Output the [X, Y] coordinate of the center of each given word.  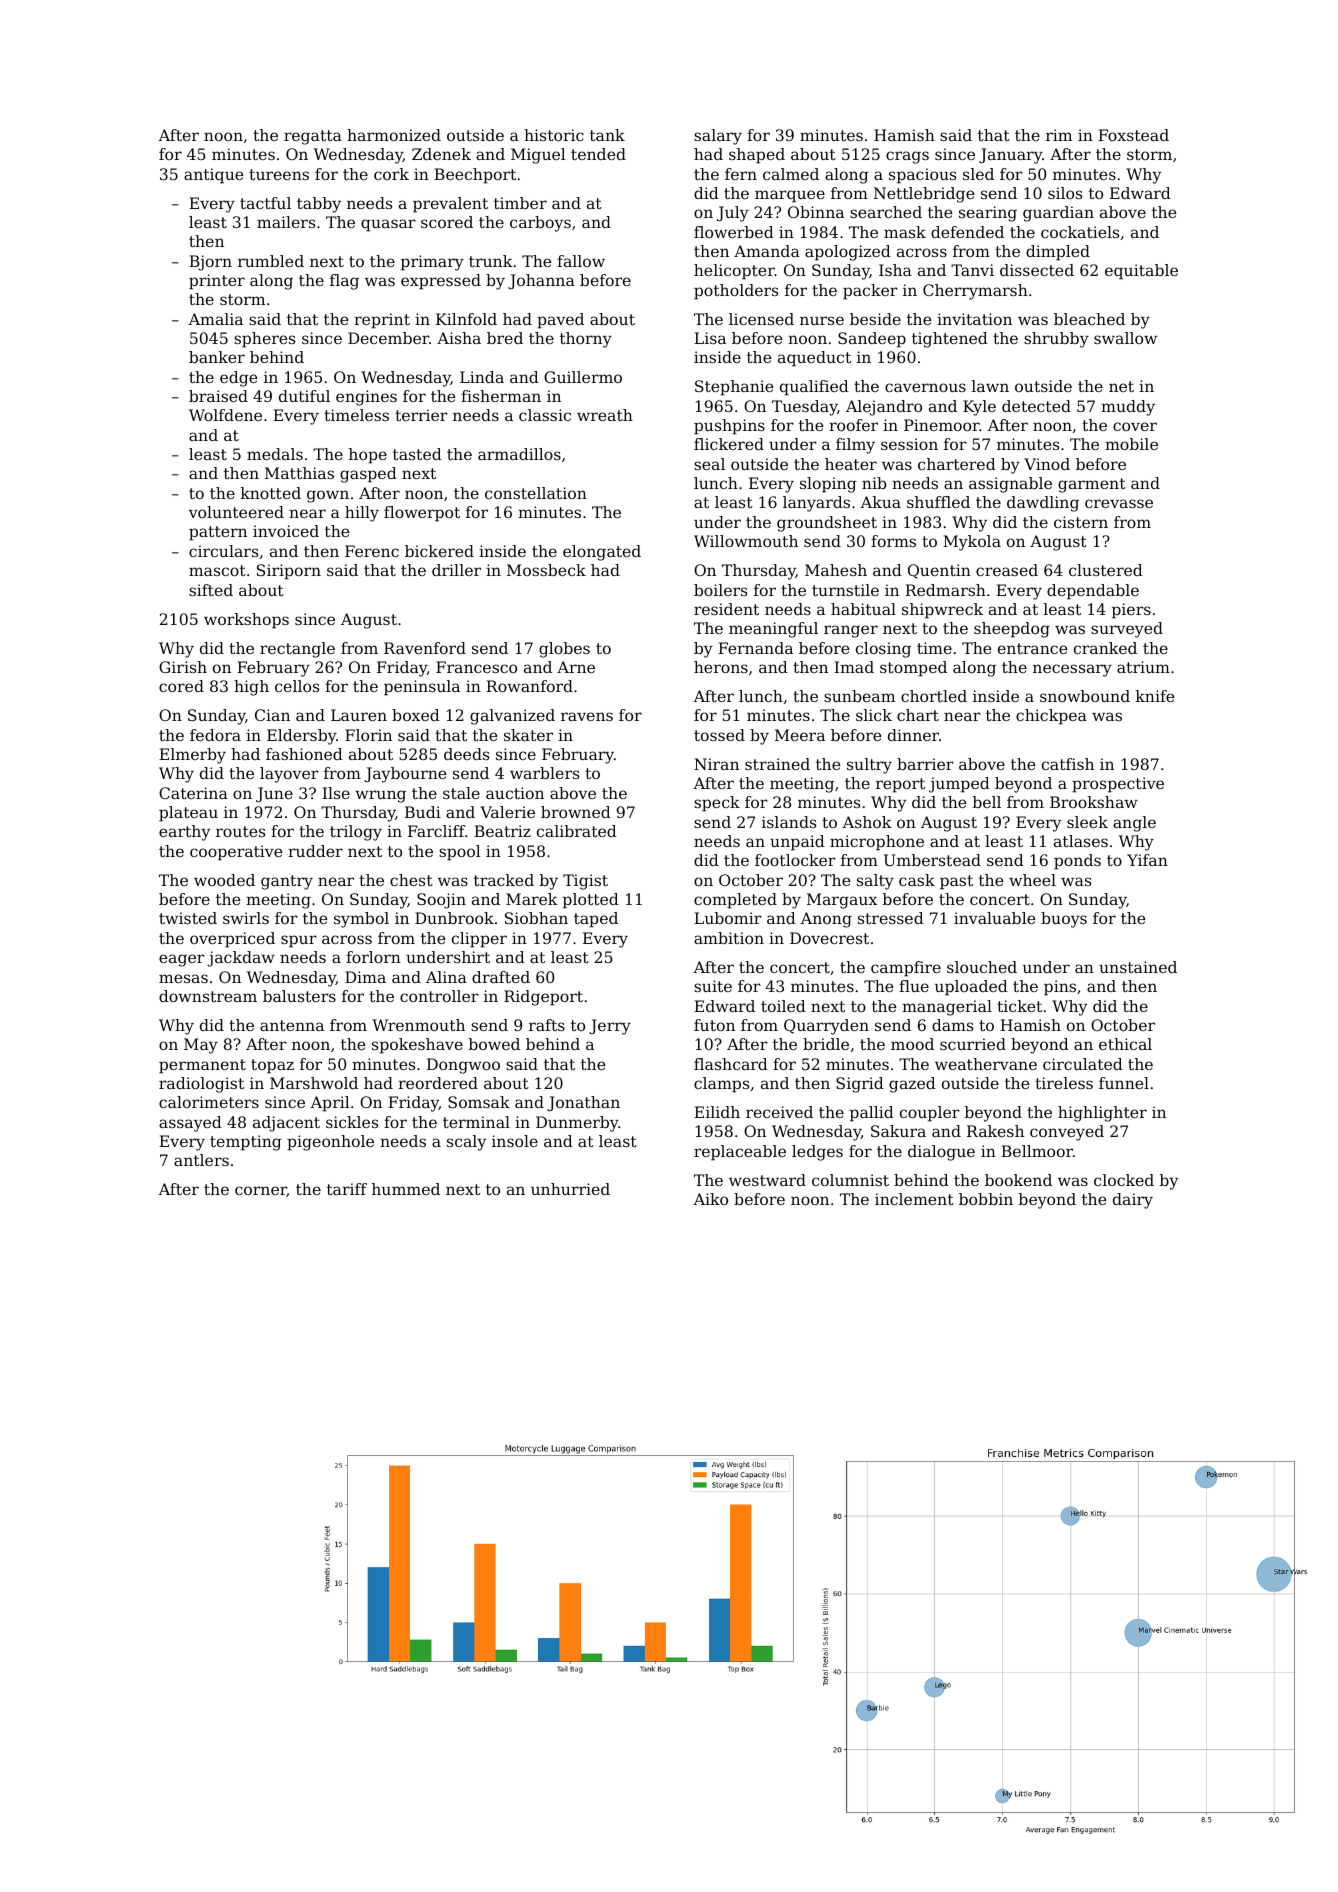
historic [554, 135]
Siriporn [289, 572]
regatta [313, 137]
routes [240, 831]
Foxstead [1133, 135]
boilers [720, 590]
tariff [347, 1189]
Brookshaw [1094, 802]
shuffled [938, 502]
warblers [544, 773]
